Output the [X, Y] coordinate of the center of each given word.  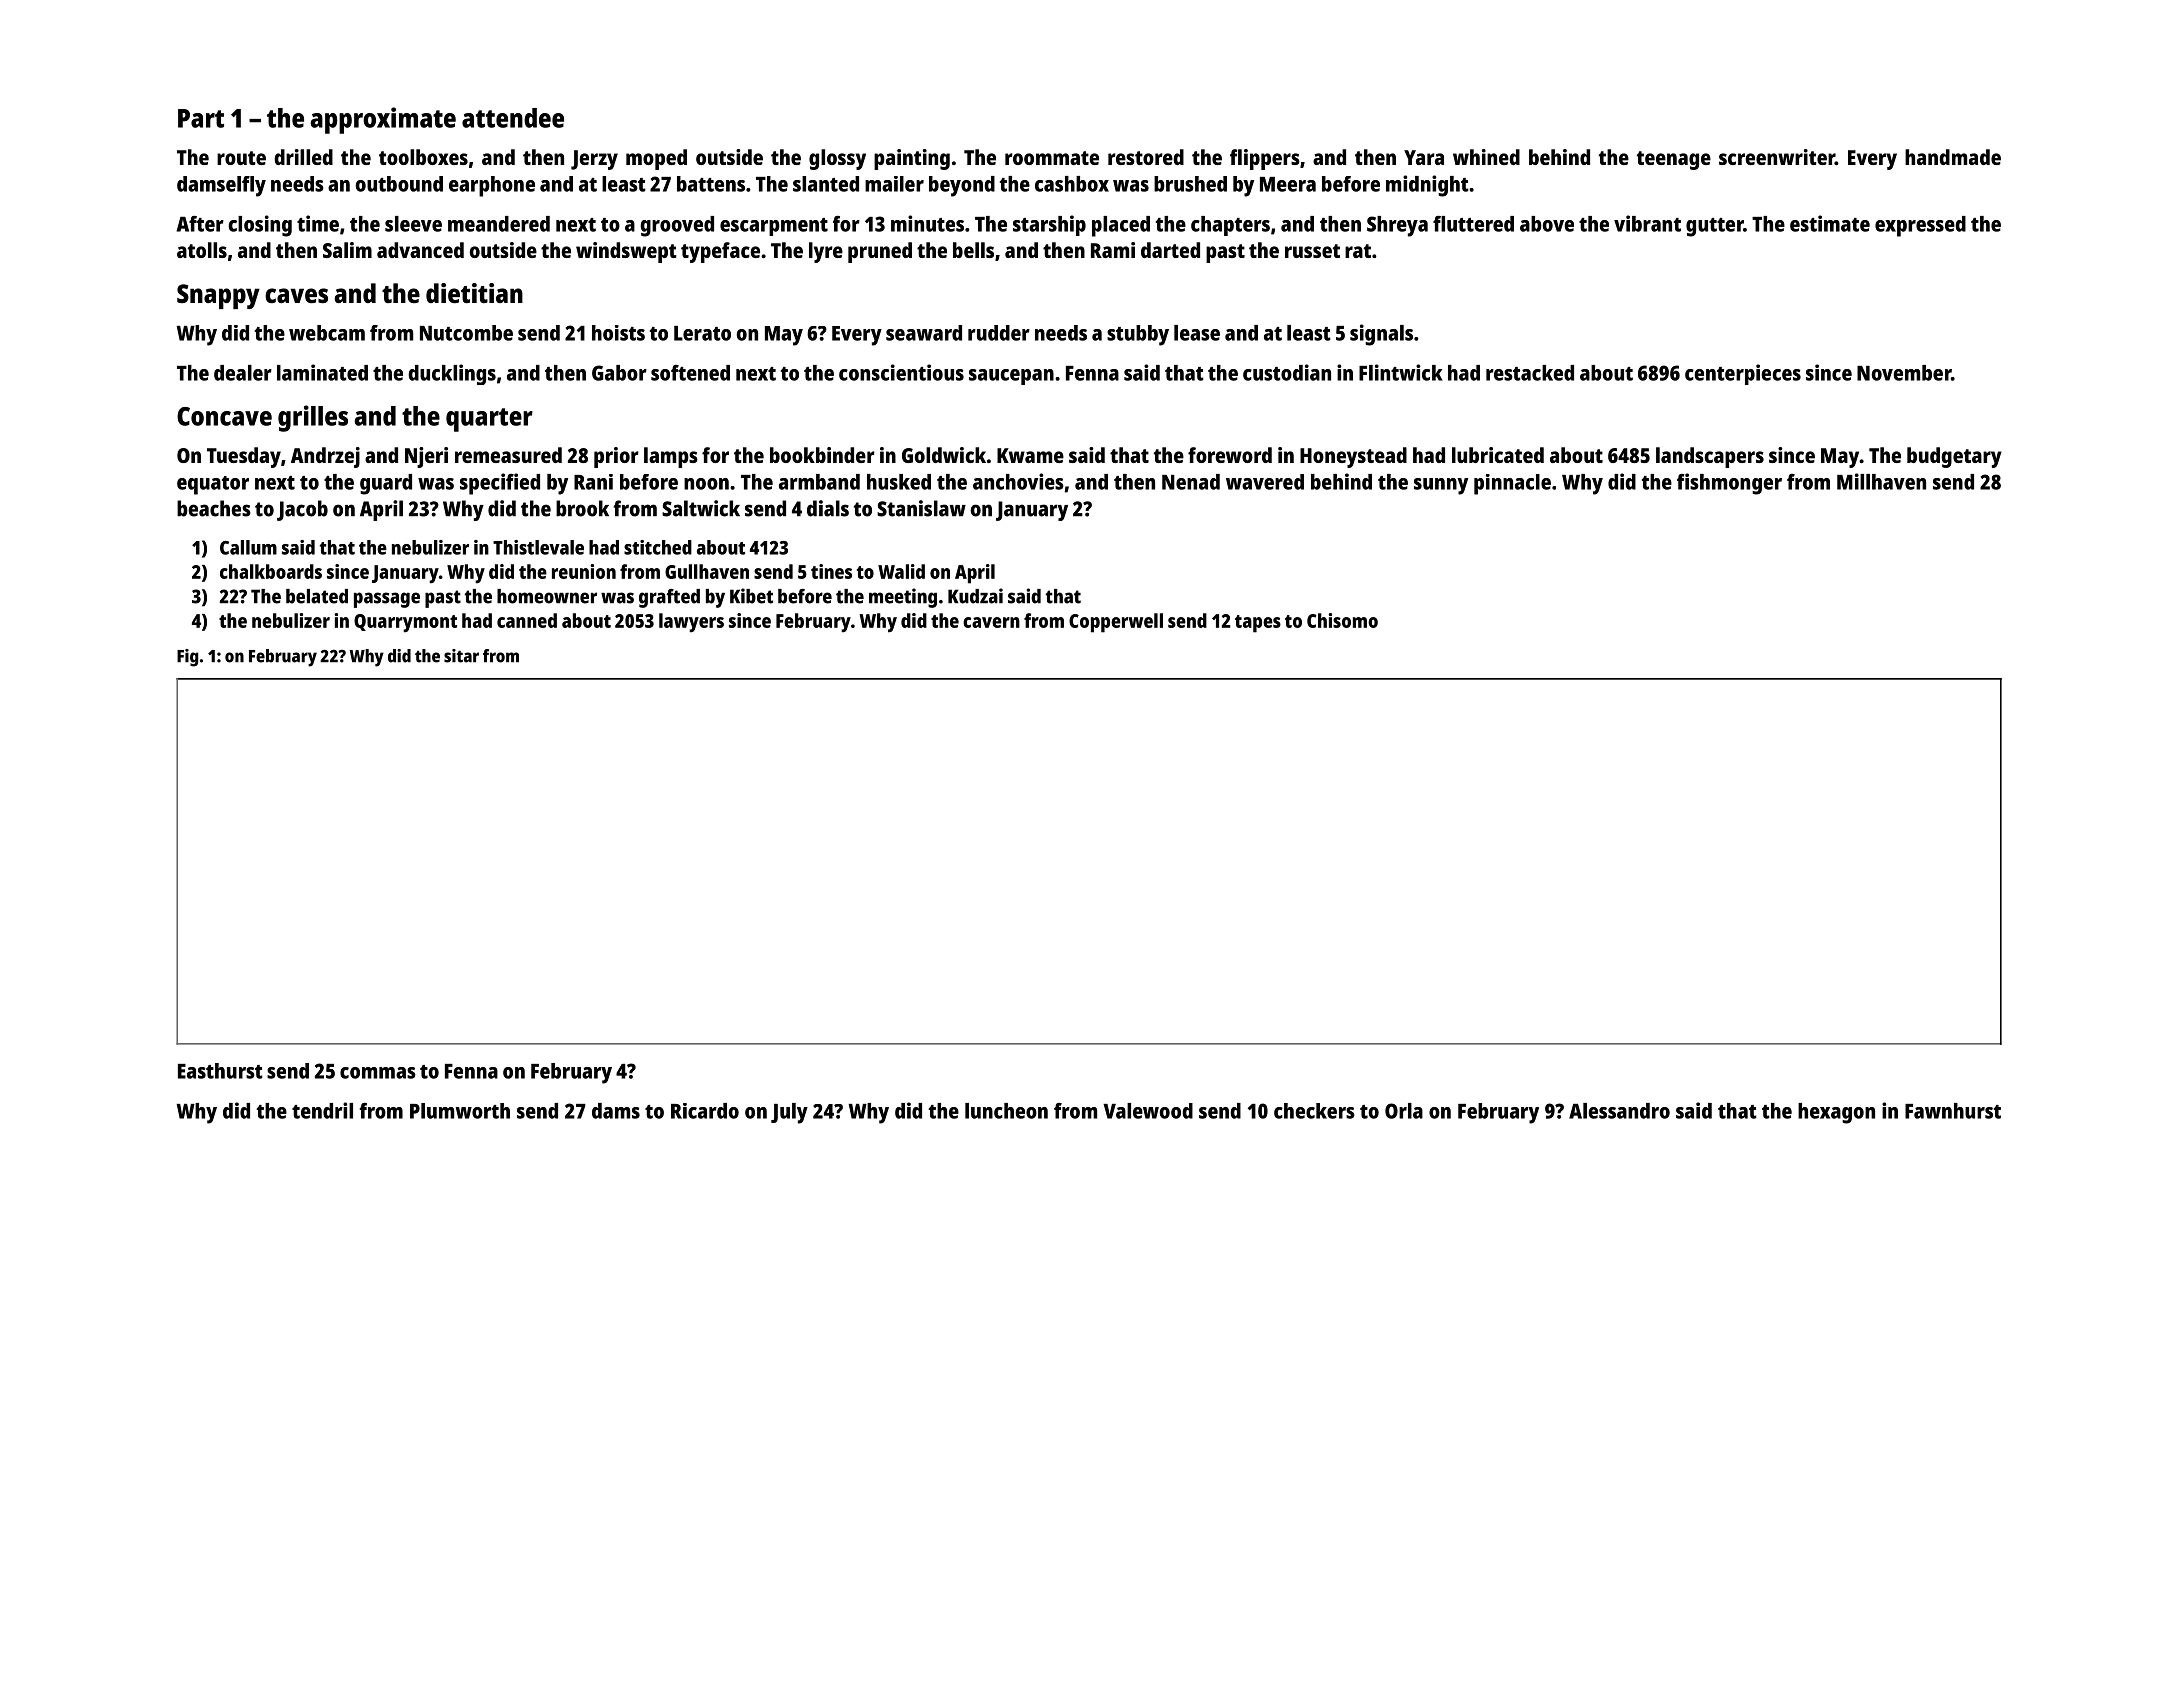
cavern [991, 622]
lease [1197, 333]
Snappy [218, 296]
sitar [461, 656]
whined [1486, 157]
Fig [188, 658]
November [1904, 373]
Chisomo [1342, 620]
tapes [1258, 624]
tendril [322, 1110]
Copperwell [1116, 623]
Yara [1424, 157]
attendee [513, 118]
